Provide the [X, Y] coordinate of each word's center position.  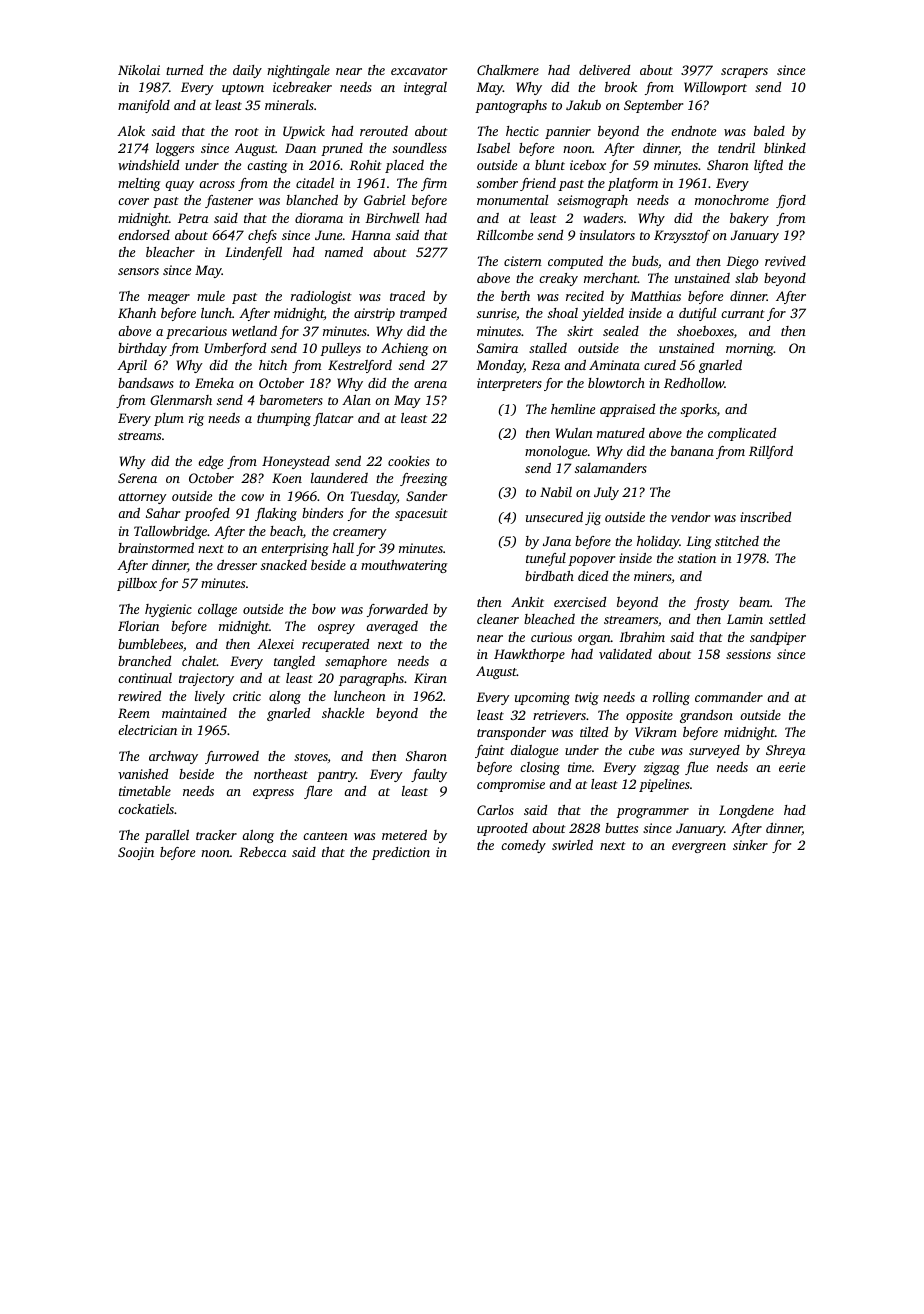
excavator [419, 71]
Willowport [715, 88]
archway [173, 757]
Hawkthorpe [529, 655]
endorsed [144, 235]
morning [750, 349]
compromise [511, 785]
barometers [291, 400]
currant [743, 314]
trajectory [206, 679]
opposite [649, 716]
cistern [523, 261]
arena [430, 384]
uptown [243, 89]
